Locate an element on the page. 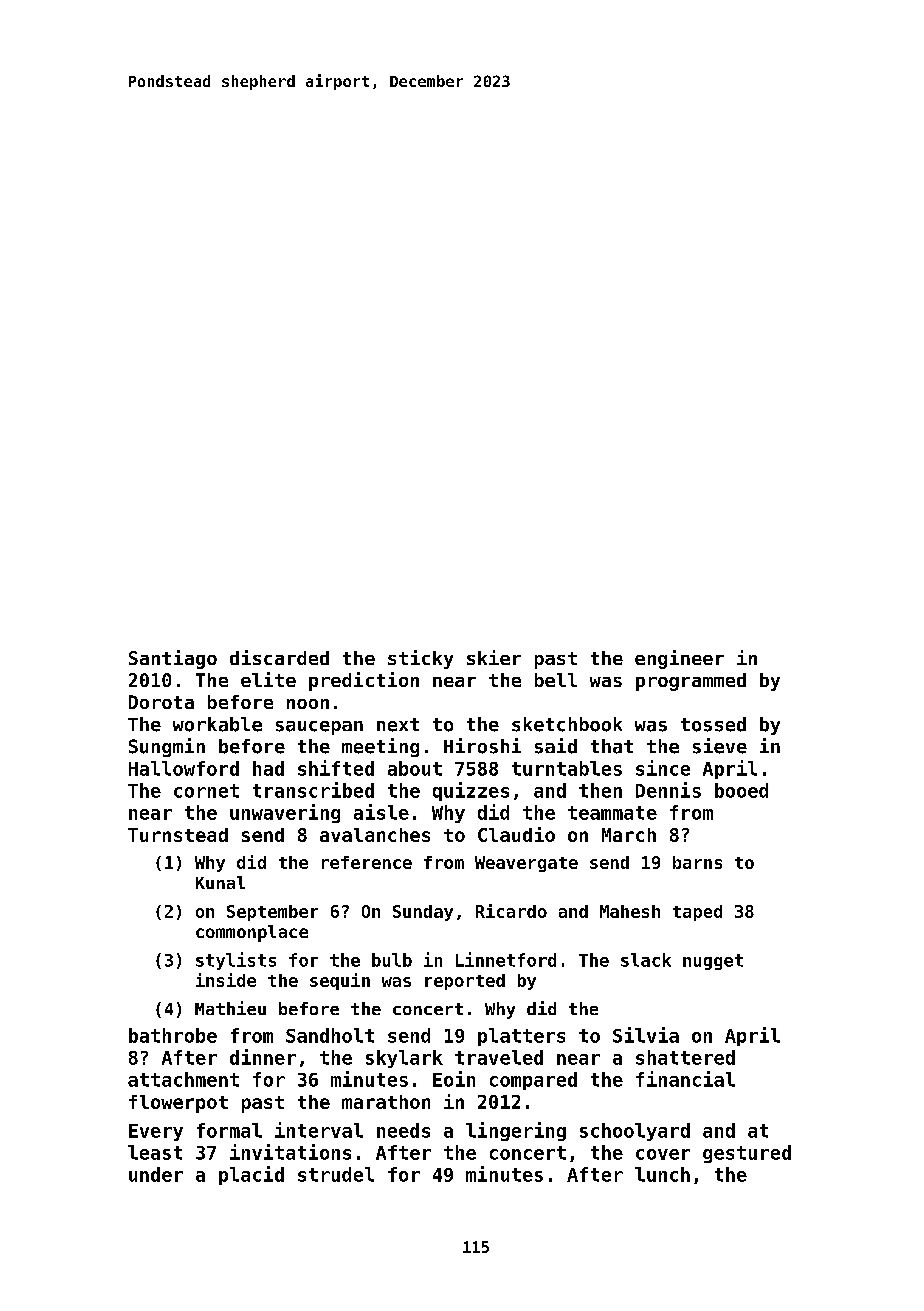  Mahesh is located at coordinates (630, 911).
